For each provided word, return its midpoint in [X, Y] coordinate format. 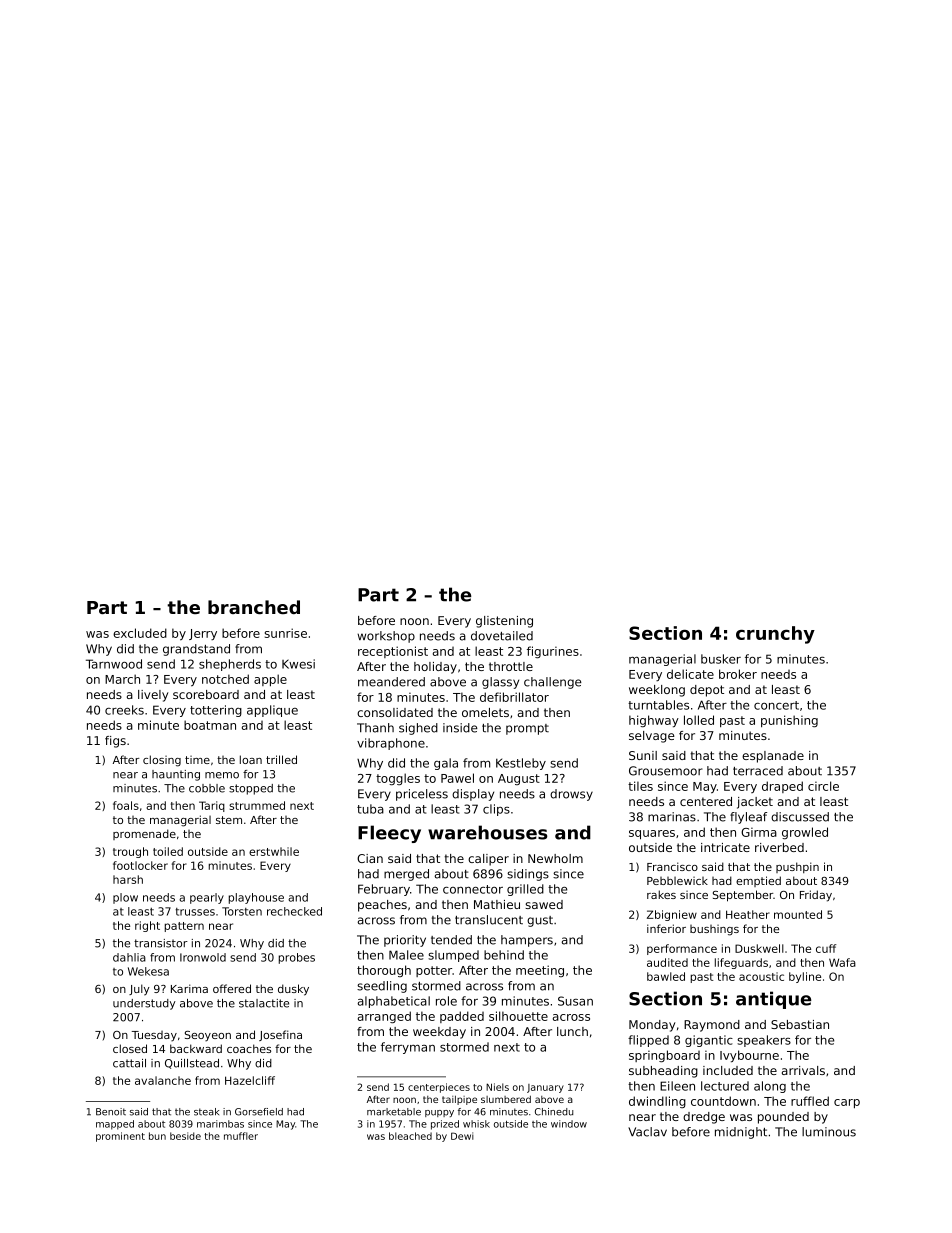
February [384, 890]
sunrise [286, 633]
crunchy [775, 635]
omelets [485, 712]
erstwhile [274, 851]
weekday [439, 1033]
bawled [666, 976]
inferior [666, 928]
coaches [249, 1048]
